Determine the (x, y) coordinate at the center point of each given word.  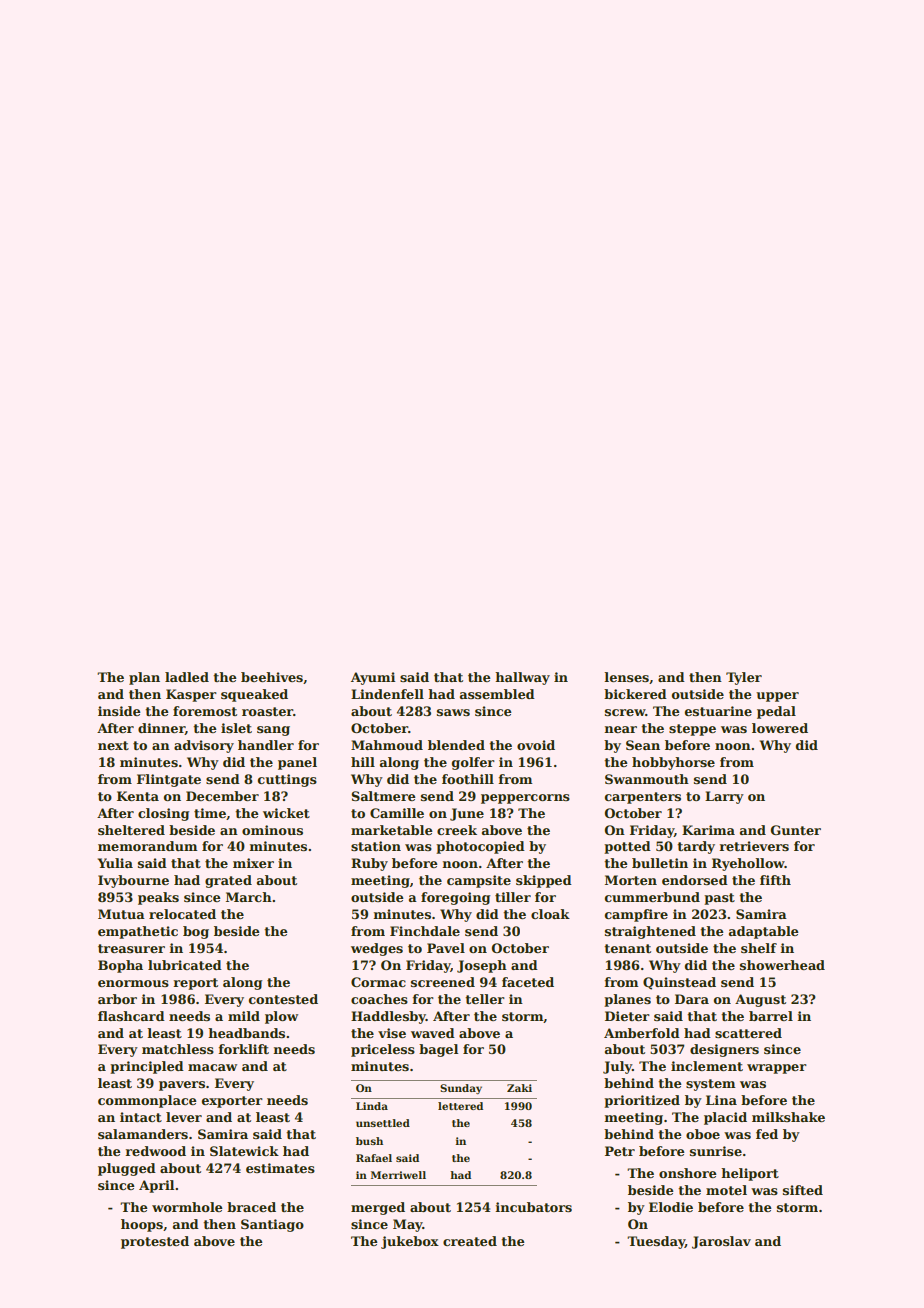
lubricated (185, 965)
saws (453, 712)
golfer (473, 763)
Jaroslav (721, 1242)
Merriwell (398, 1175)
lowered (780, 728)
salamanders (143, 1134)
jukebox (410, 1242)
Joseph (482, 966)
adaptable (764, 932)
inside (119, 711)
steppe (692, 730)
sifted (803, 1190)
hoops (142, 1225)
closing (163, 814)
